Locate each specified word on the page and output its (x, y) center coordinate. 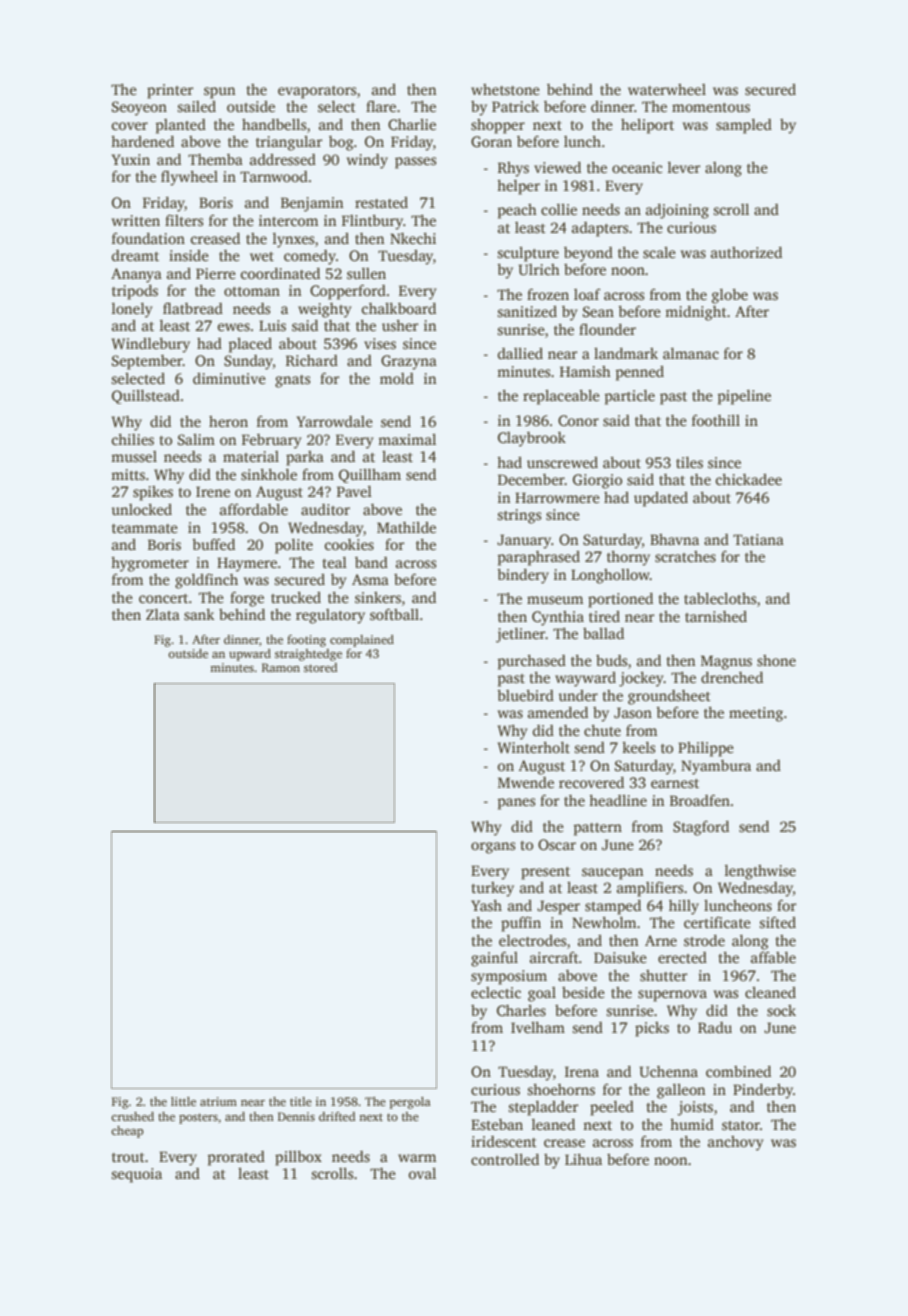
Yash (486, 905)
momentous (711, 107)
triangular (289, 143)
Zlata (163, 614)
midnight (696, 313)
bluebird (525, 695)
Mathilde (406, 527)
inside (189, 255)
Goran (491, 141)
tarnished (716, 616)
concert (163, 598)
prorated (236, 1158)
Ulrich (539, 269)
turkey (493, 889)
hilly (684, 907)
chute (602, 730)
